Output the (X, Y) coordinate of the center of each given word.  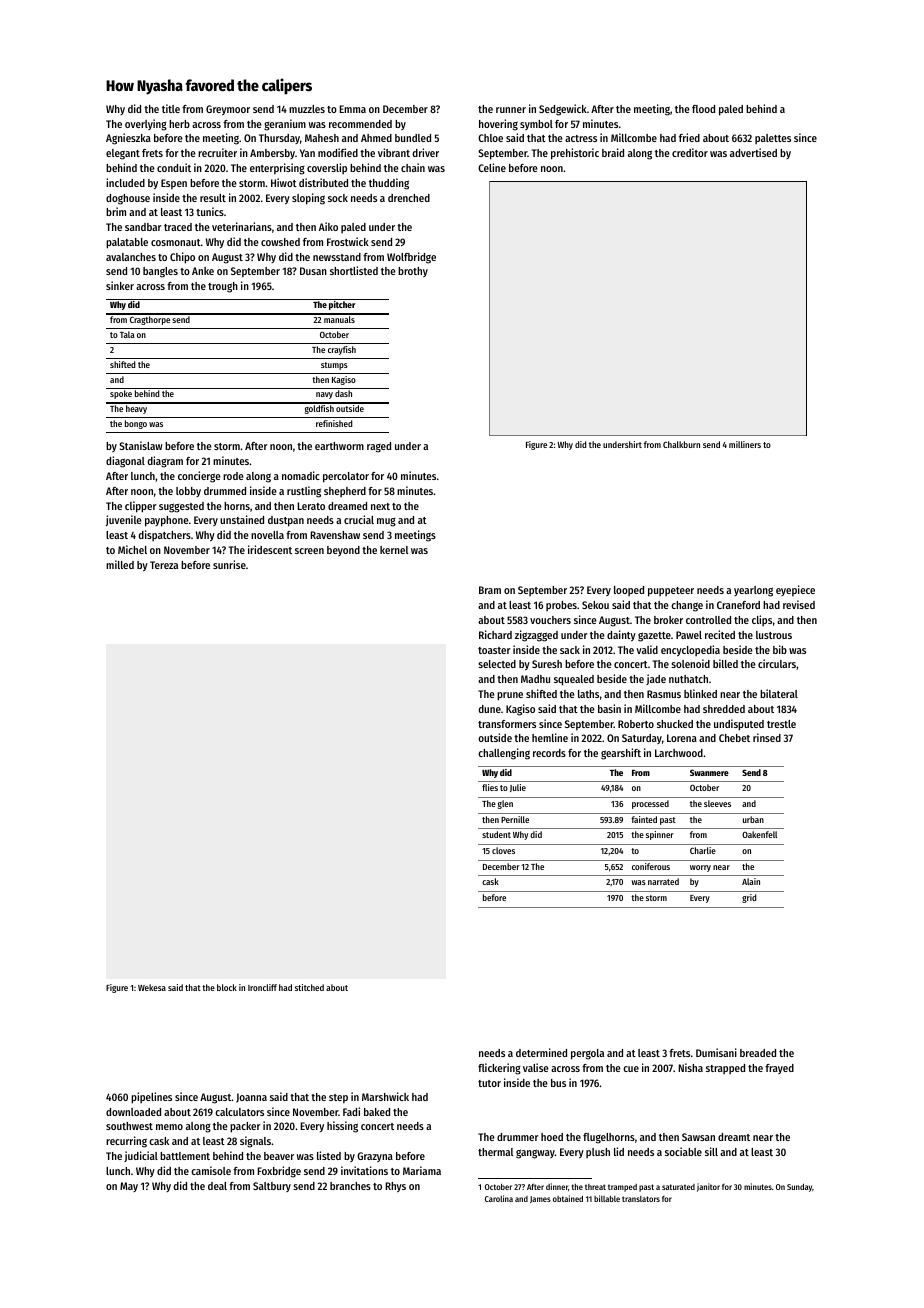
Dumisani (716, 1052)
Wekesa (152, 987)
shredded (724, 709)
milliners (745, 444)
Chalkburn (681, 444)
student (496, 834)
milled (120, 564)
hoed (552, 1137)
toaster (494, 650)
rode (233, 476)
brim (116, 211)
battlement (185, 1156)
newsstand (337, 257)
